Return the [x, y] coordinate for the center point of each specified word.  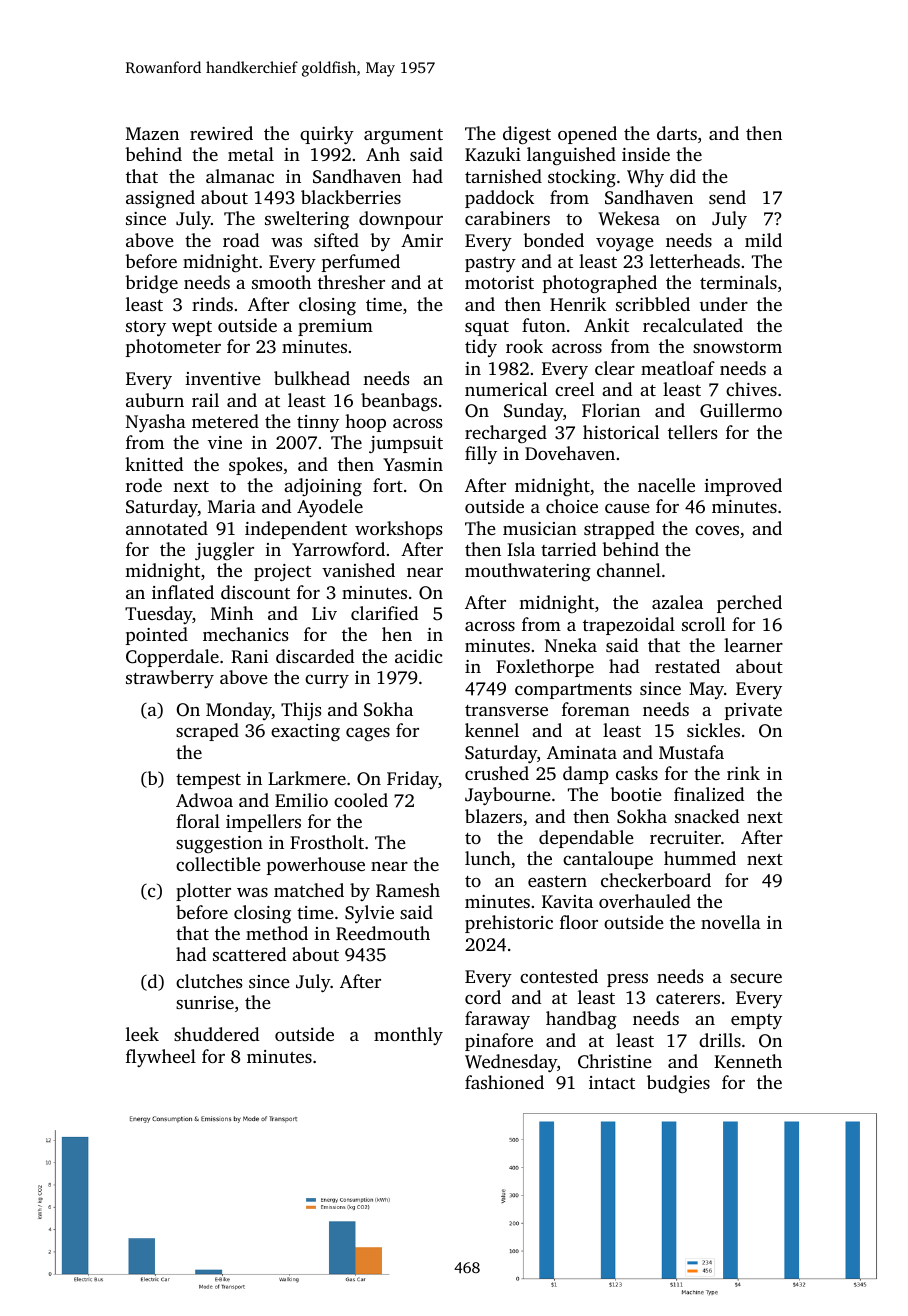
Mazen [152, 133]
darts [677, 133]
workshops [398, 530]
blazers [493, 816]
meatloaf [678, 368]
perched [749, 604]
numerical [506, 389]
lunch [488, 858]
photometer [173, 348]
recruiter [685, 837]
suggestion [219, 844]
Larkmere [307, 778]
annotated [167, 528]
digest [527, 135]
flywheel [161, 1058]
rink [743, 773]
